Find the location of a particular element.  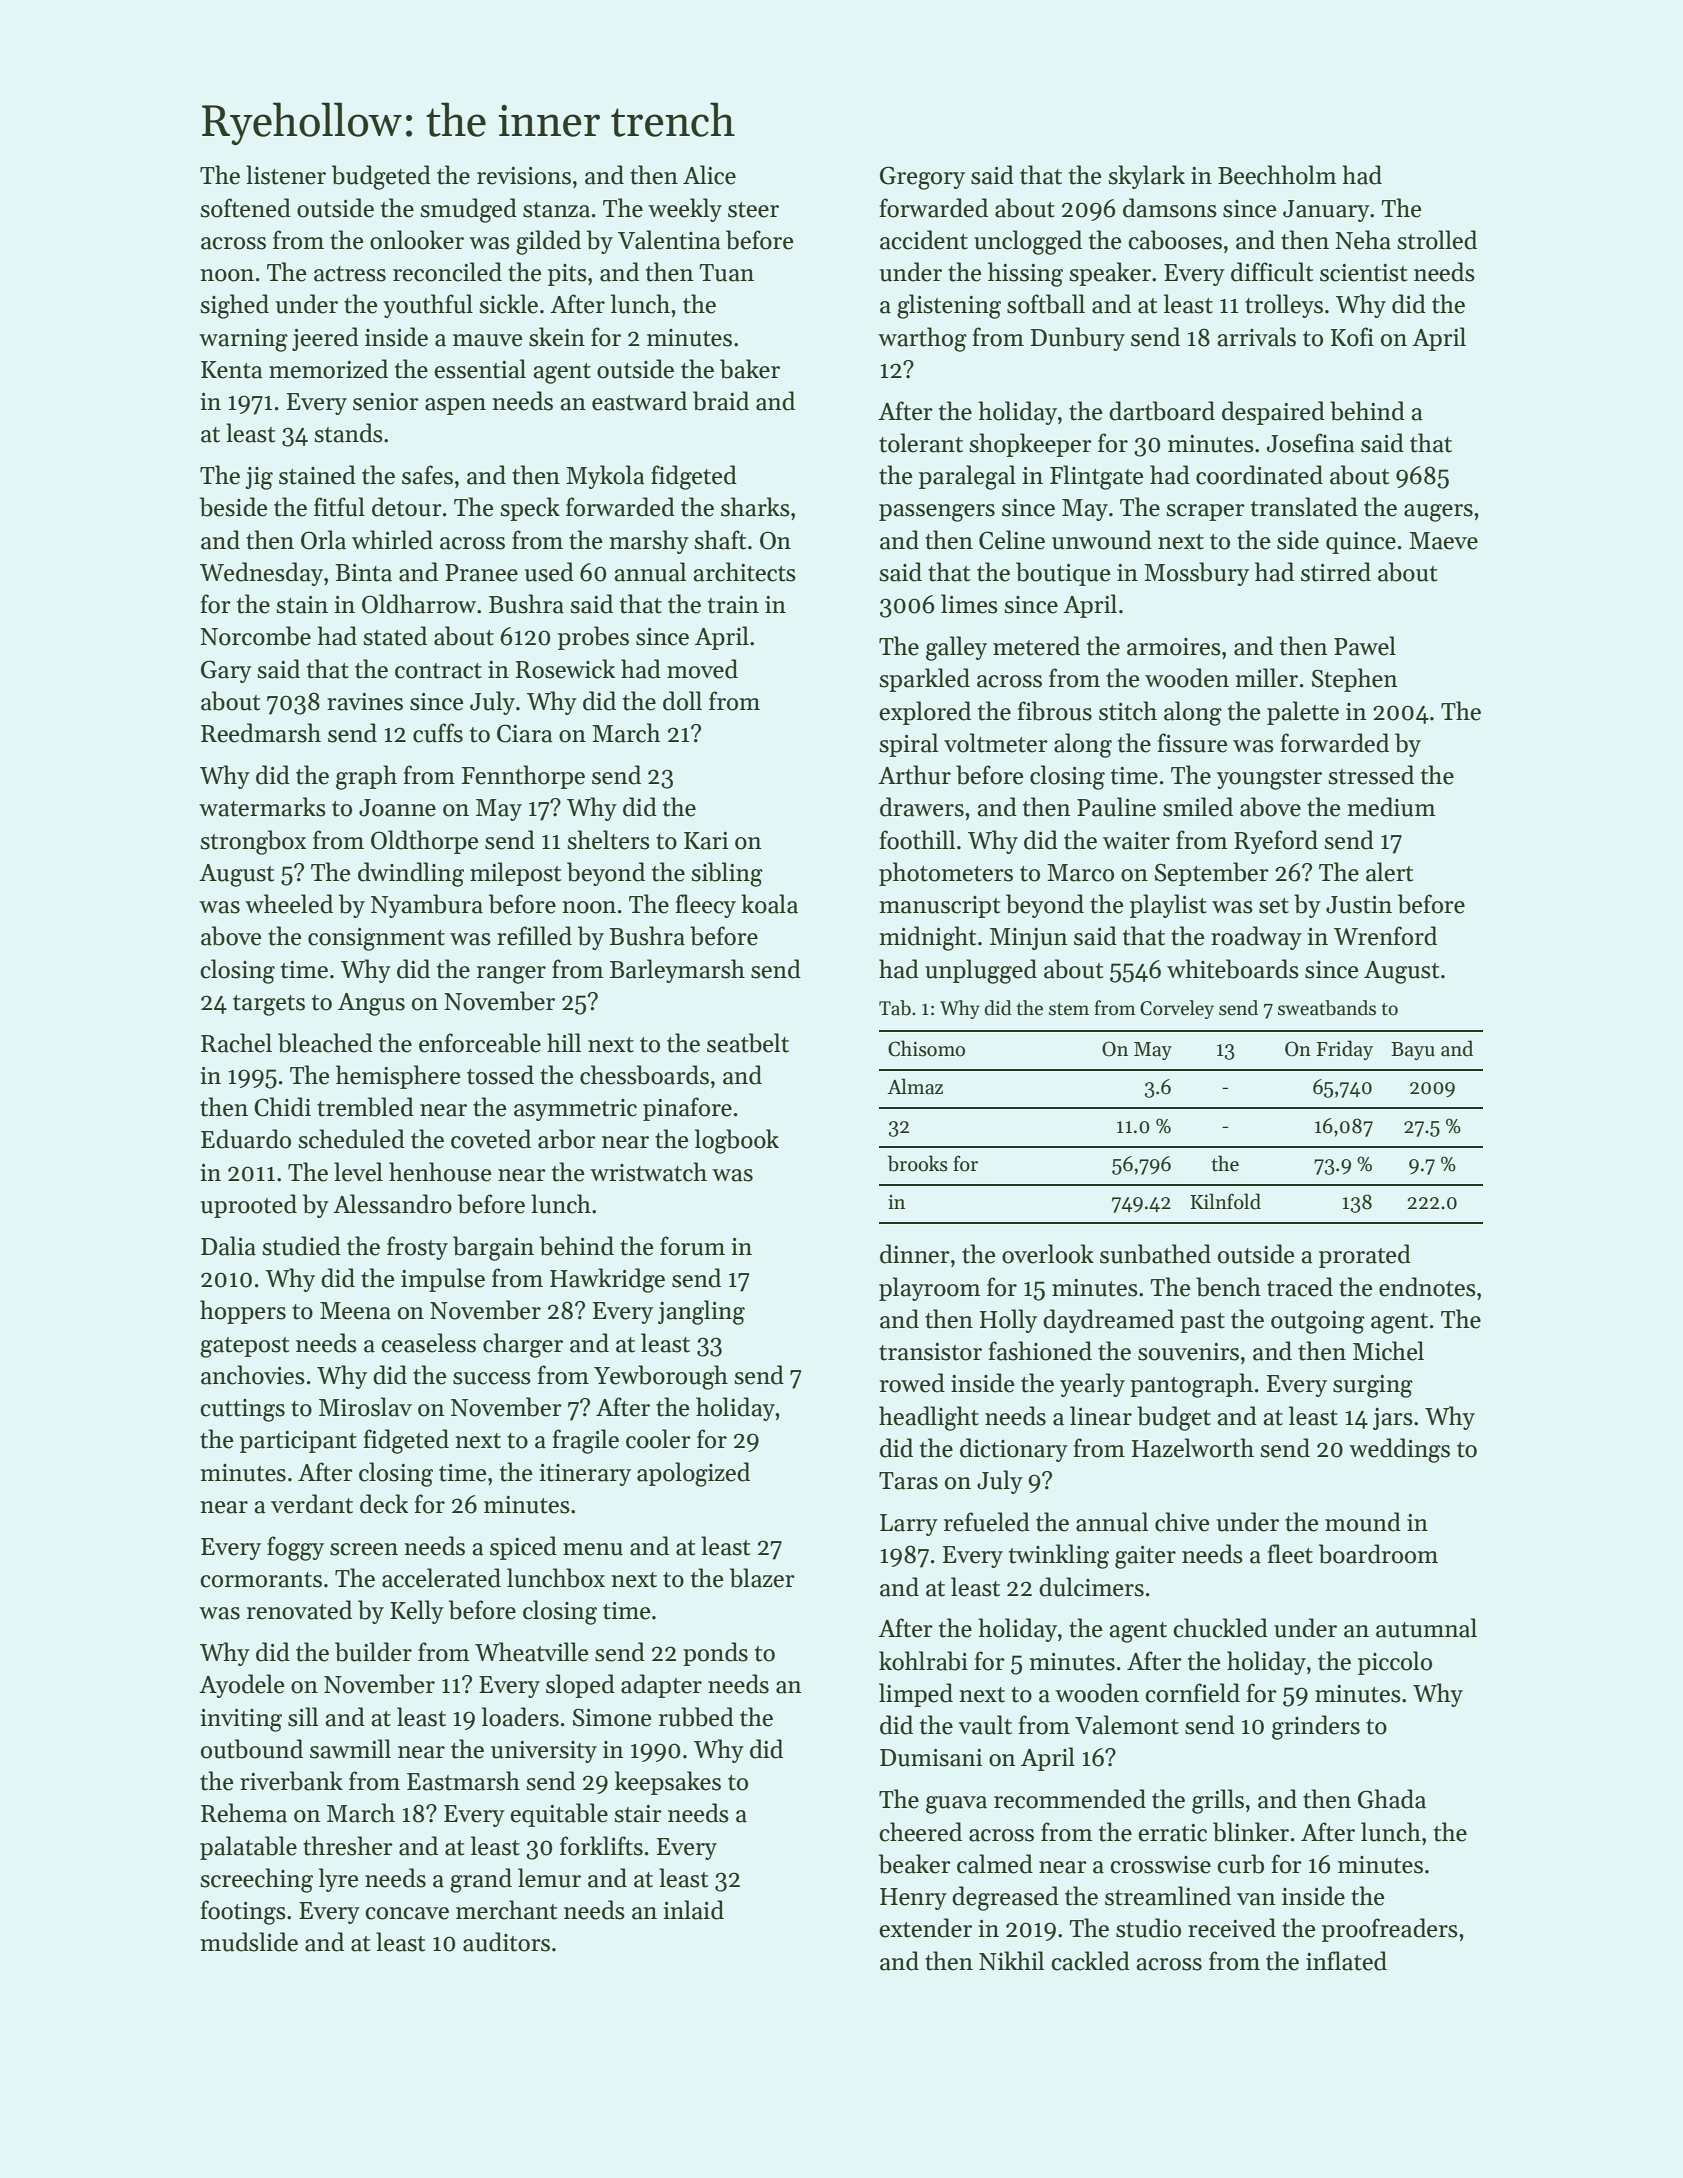

van is located at coordinates (1256, 1899).
